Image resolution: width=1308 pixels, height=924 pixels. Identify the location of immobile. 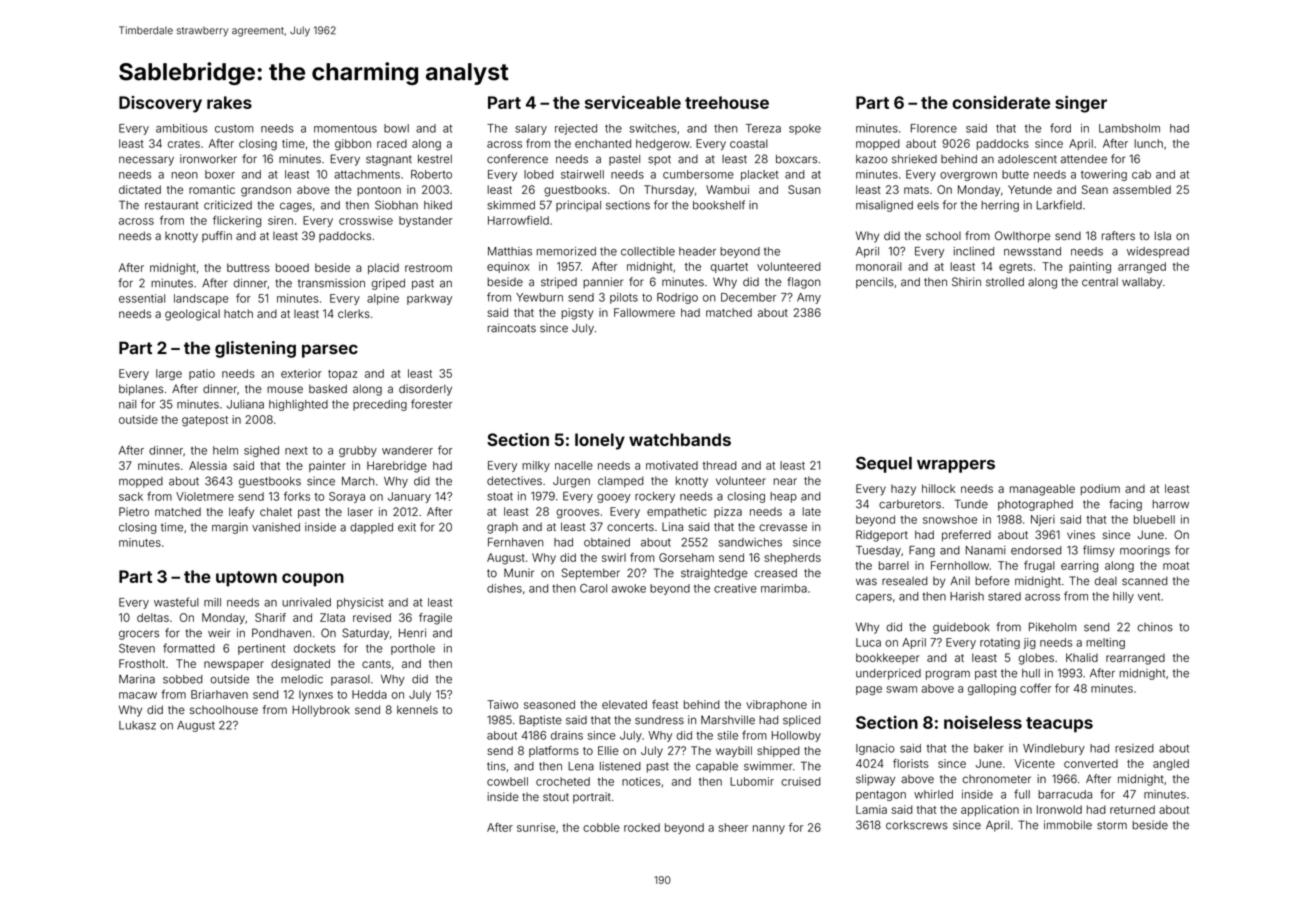
(1068, 825).
